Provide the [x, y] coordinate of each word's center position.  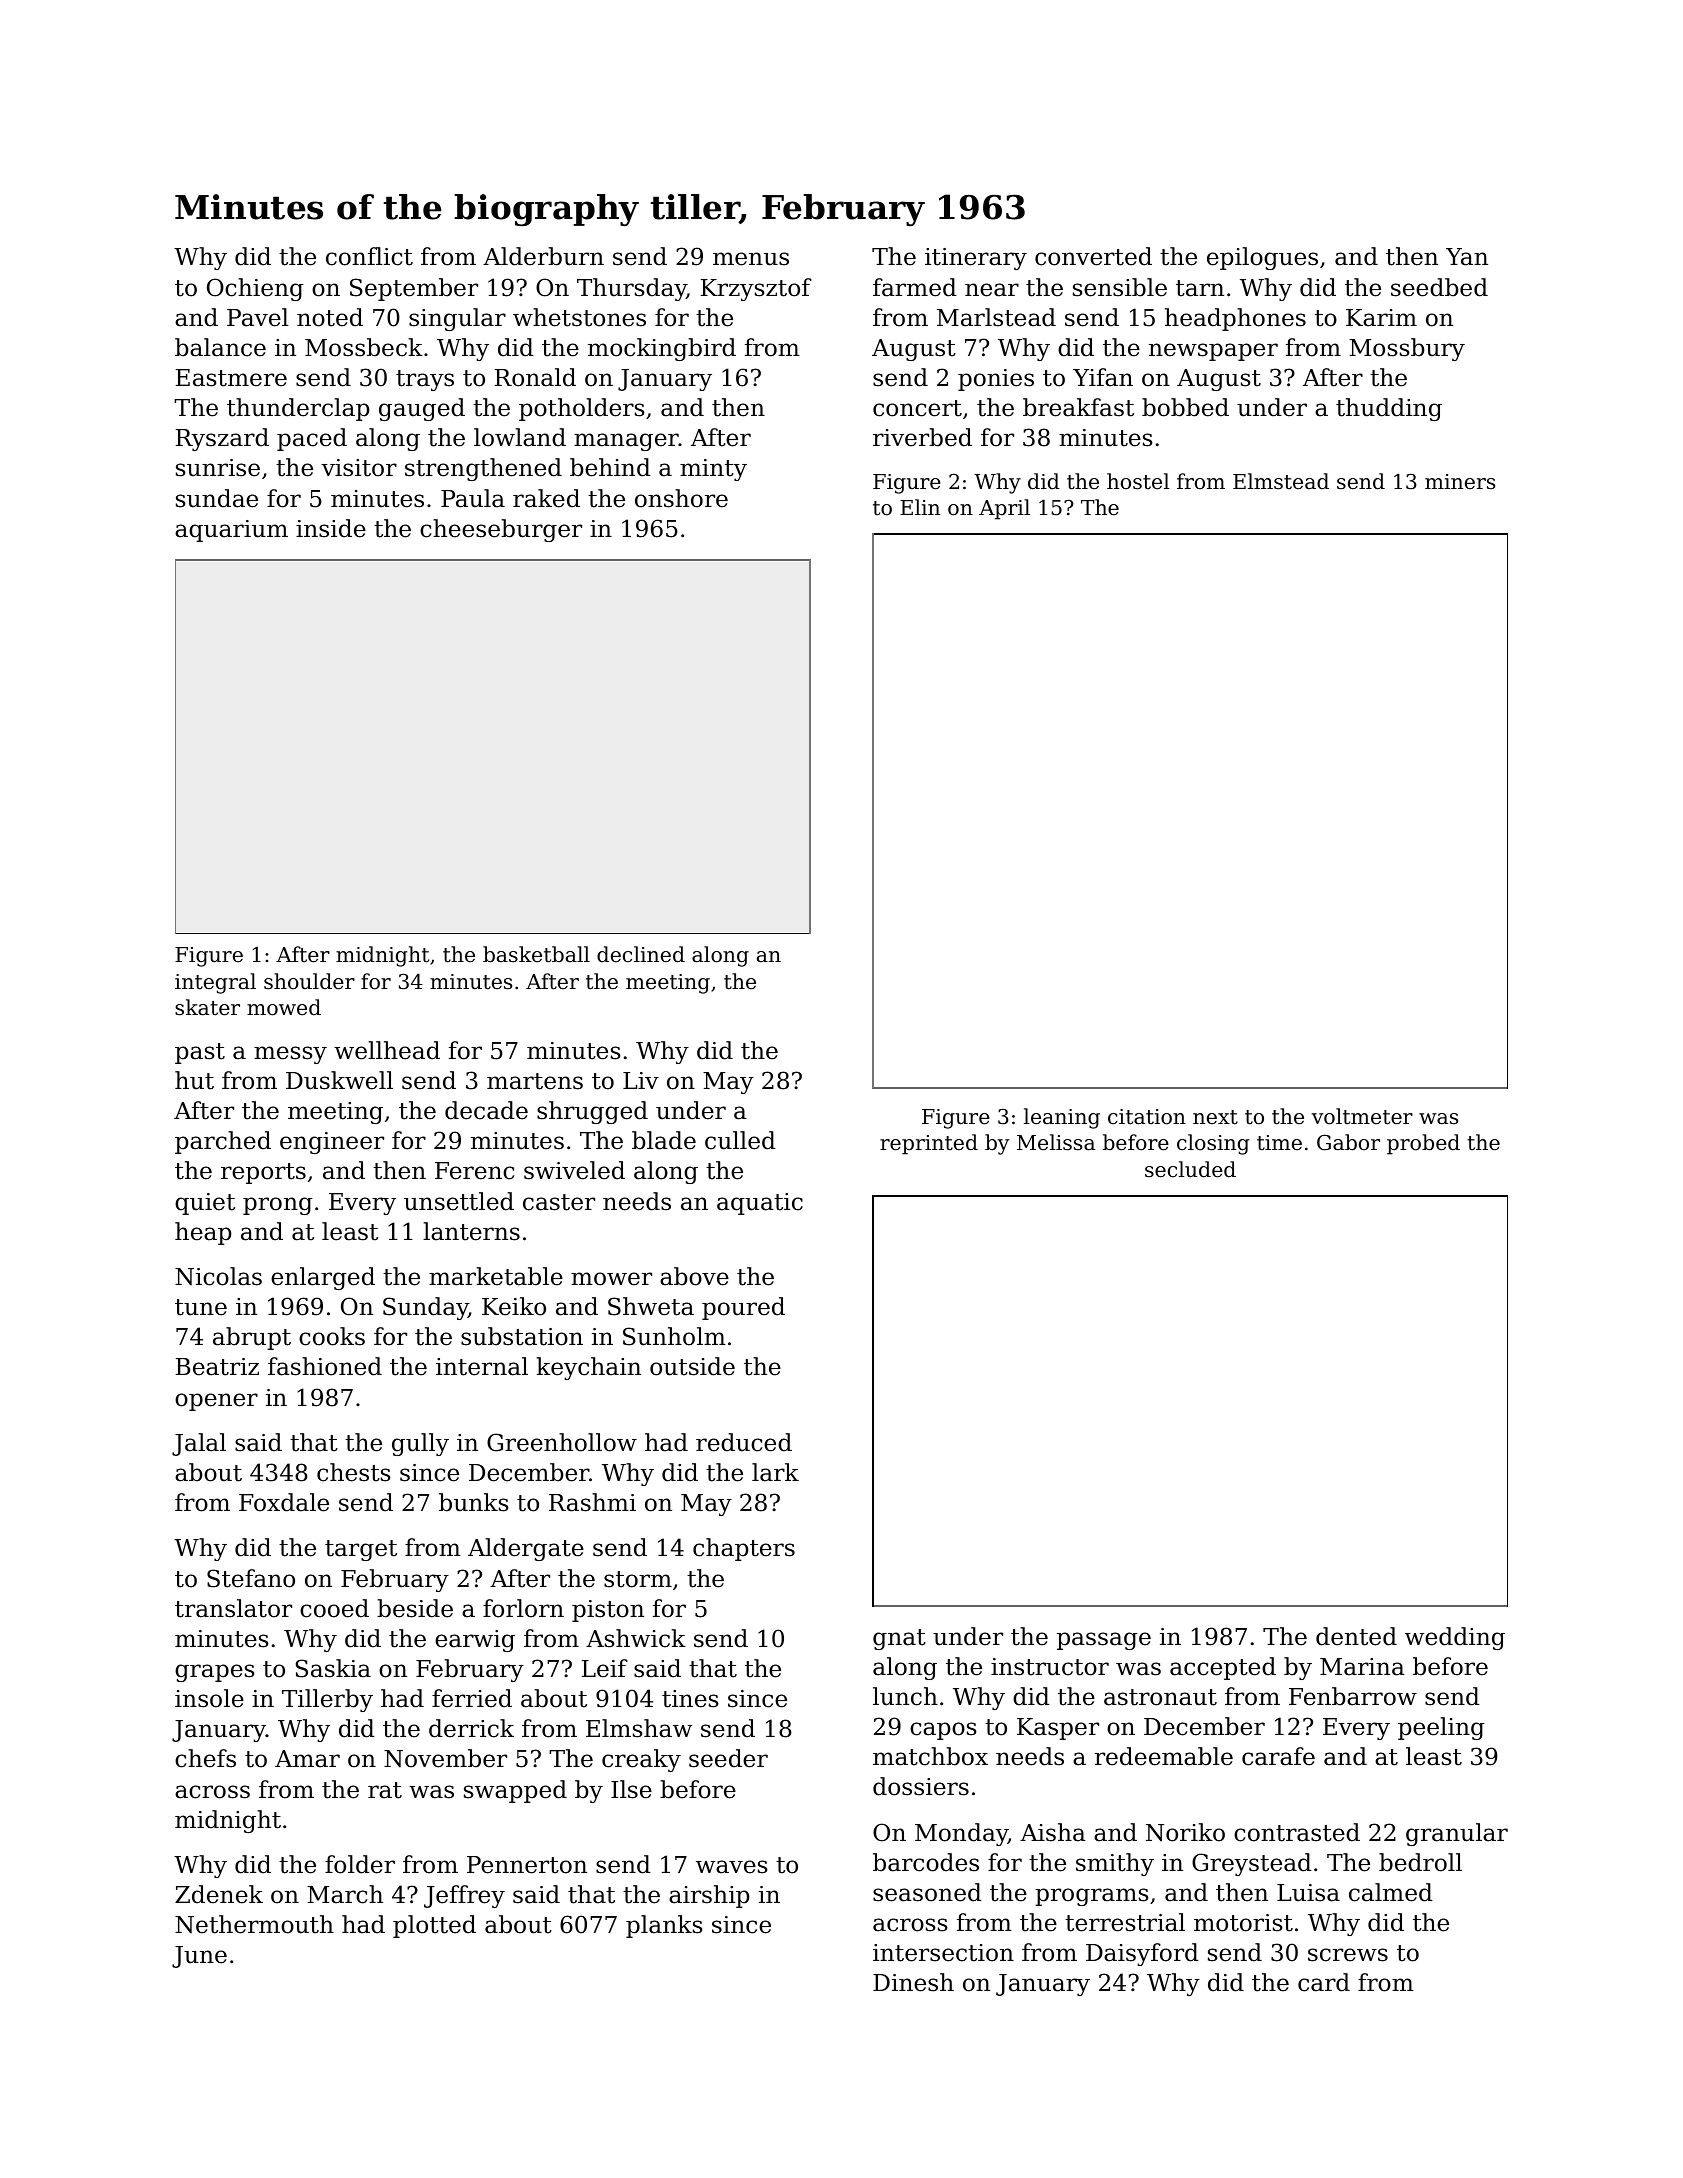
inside [331, 528]
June [199, 1957]
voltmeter [1362, 1116]
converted [1093, 256]
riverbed [922, 437]
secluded [1190, 1169]
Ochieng [255, 289]
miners [1460, 482]
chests [354, 1472]
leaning [1062, 1118]
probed [1423, 1144]
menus [751, 259]
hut [194, 1080]
